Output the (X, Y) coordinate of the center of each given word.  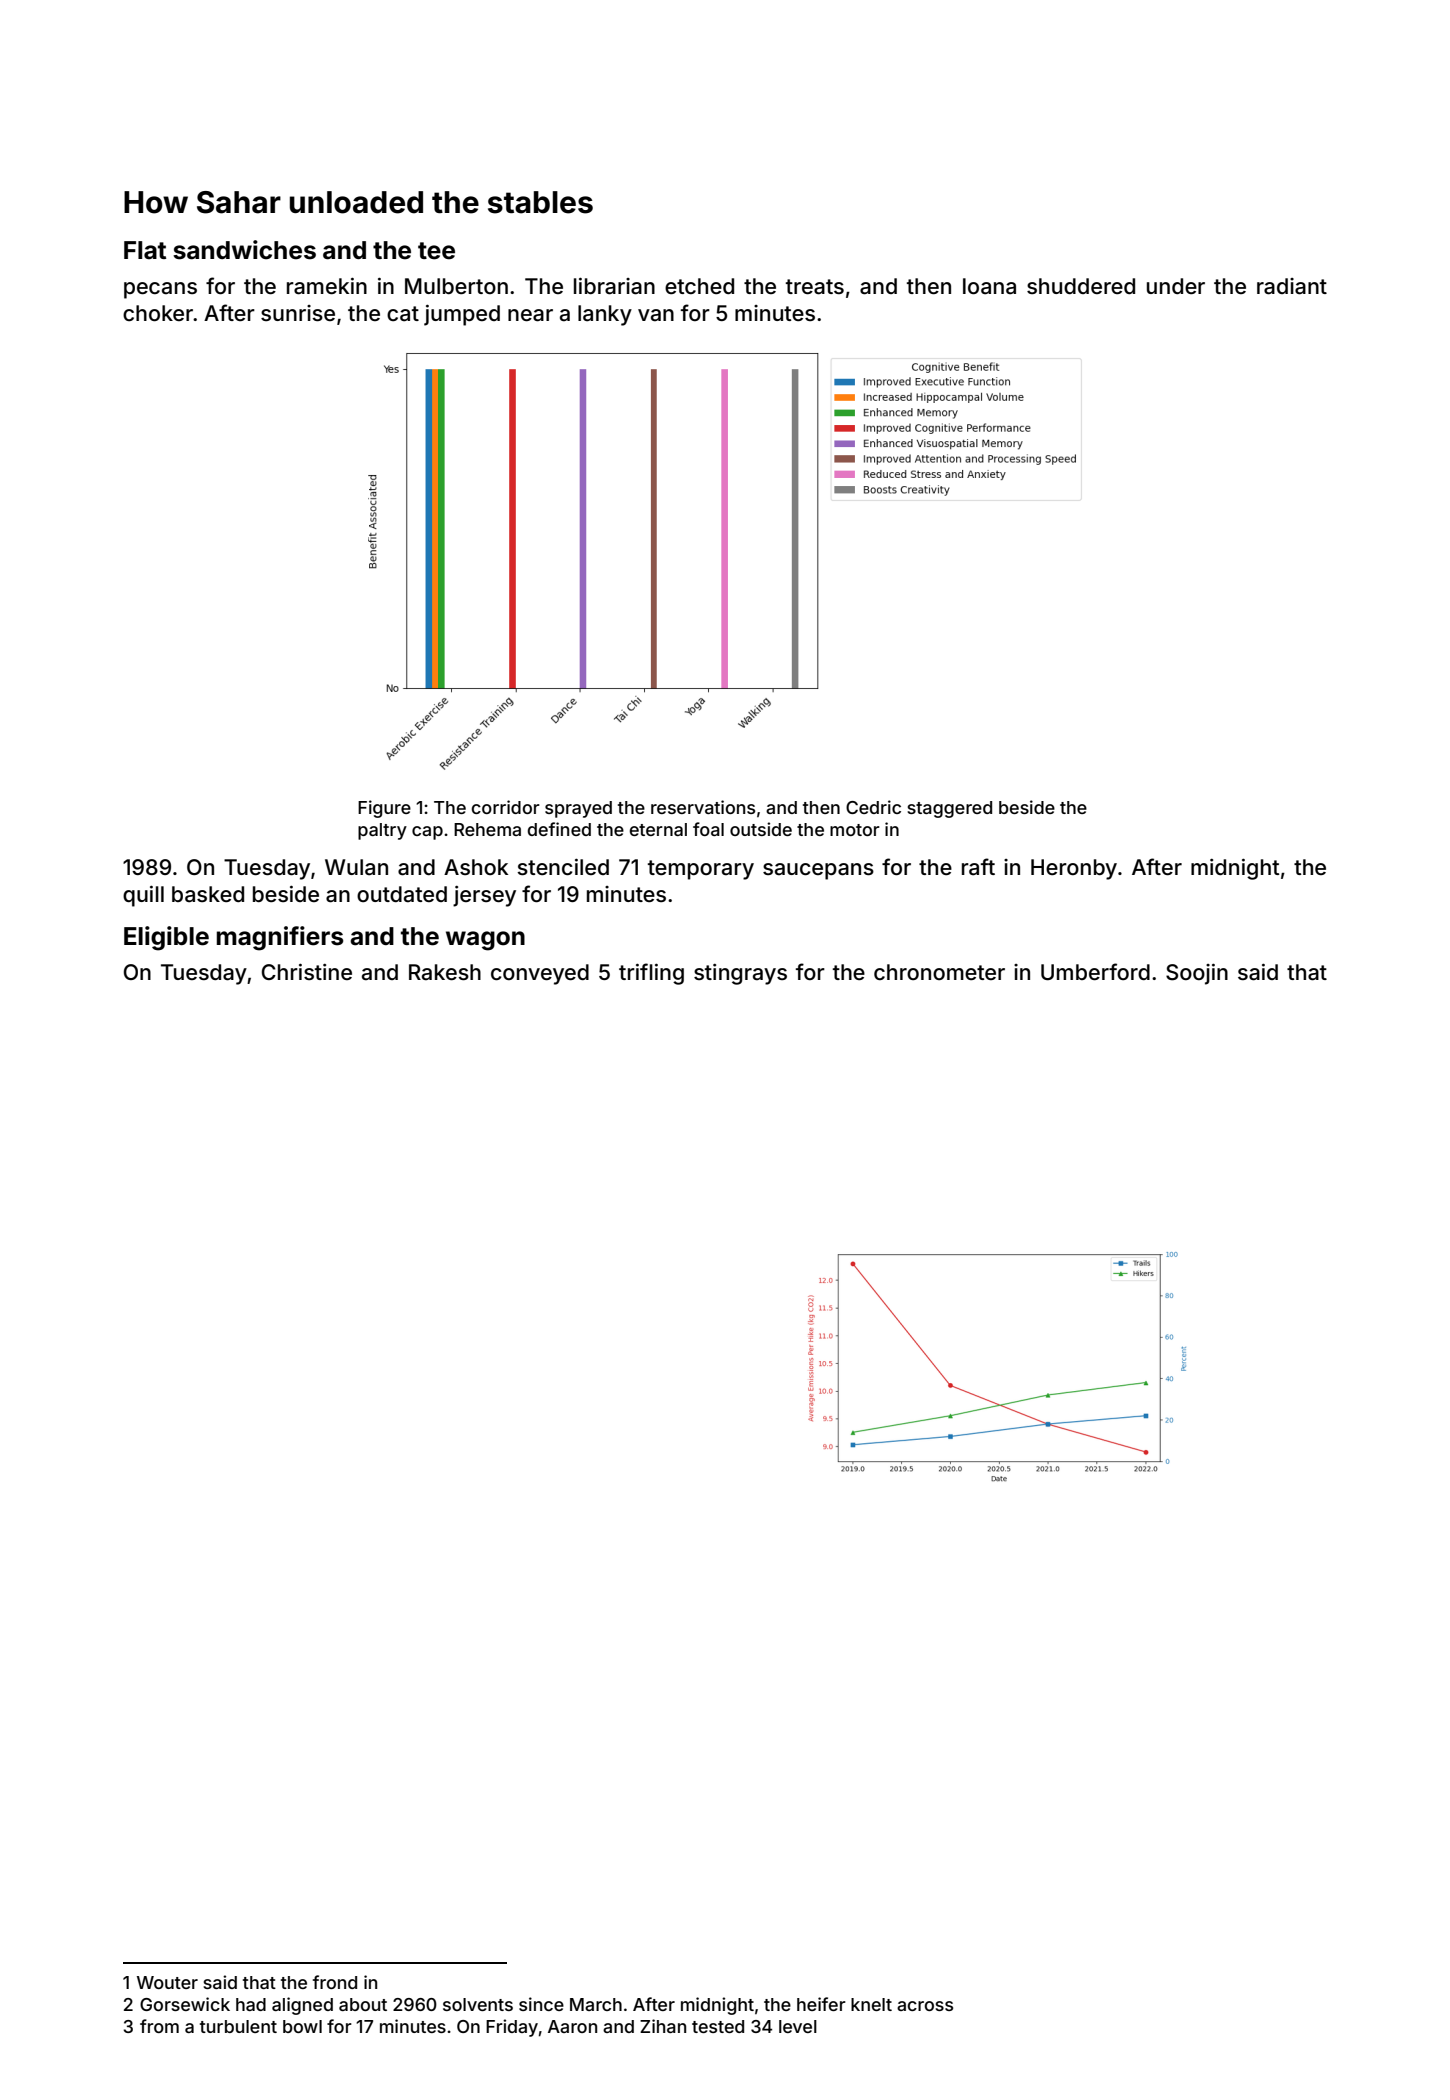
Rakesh (445, 972)
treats (815, 287)
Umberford (1095, 971)
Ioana (989, 286)
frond (335, 1982)
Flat (145, 250)
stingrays (740, 974)
